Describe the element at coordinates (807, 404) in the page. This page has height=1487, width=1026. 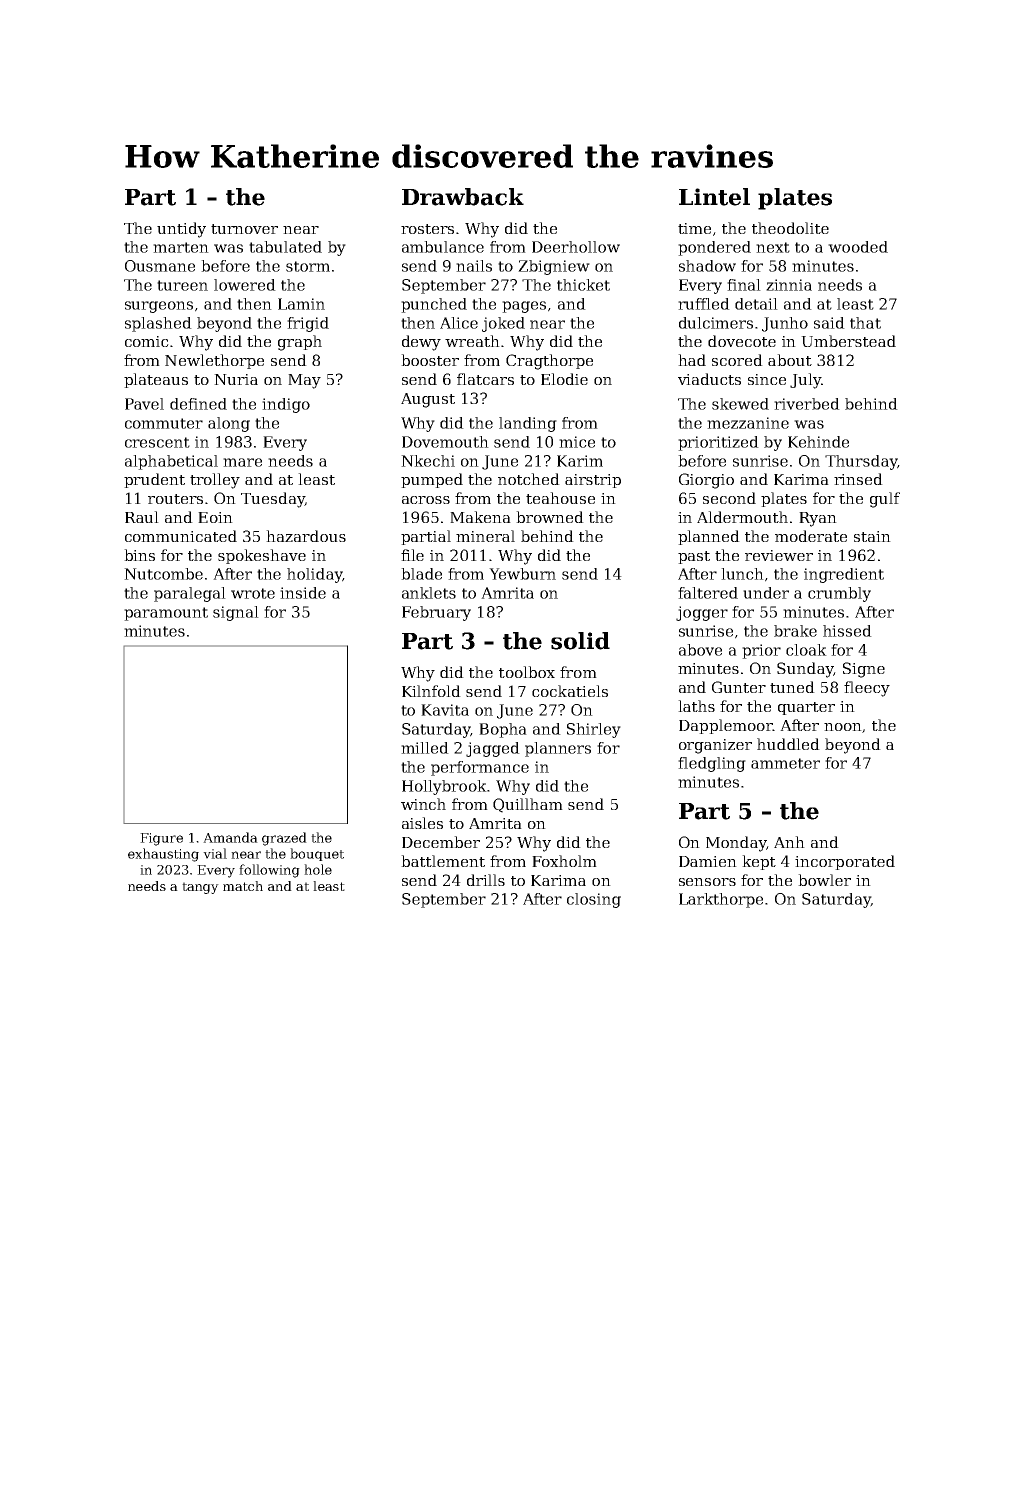
I see `riverbed` at that location.
